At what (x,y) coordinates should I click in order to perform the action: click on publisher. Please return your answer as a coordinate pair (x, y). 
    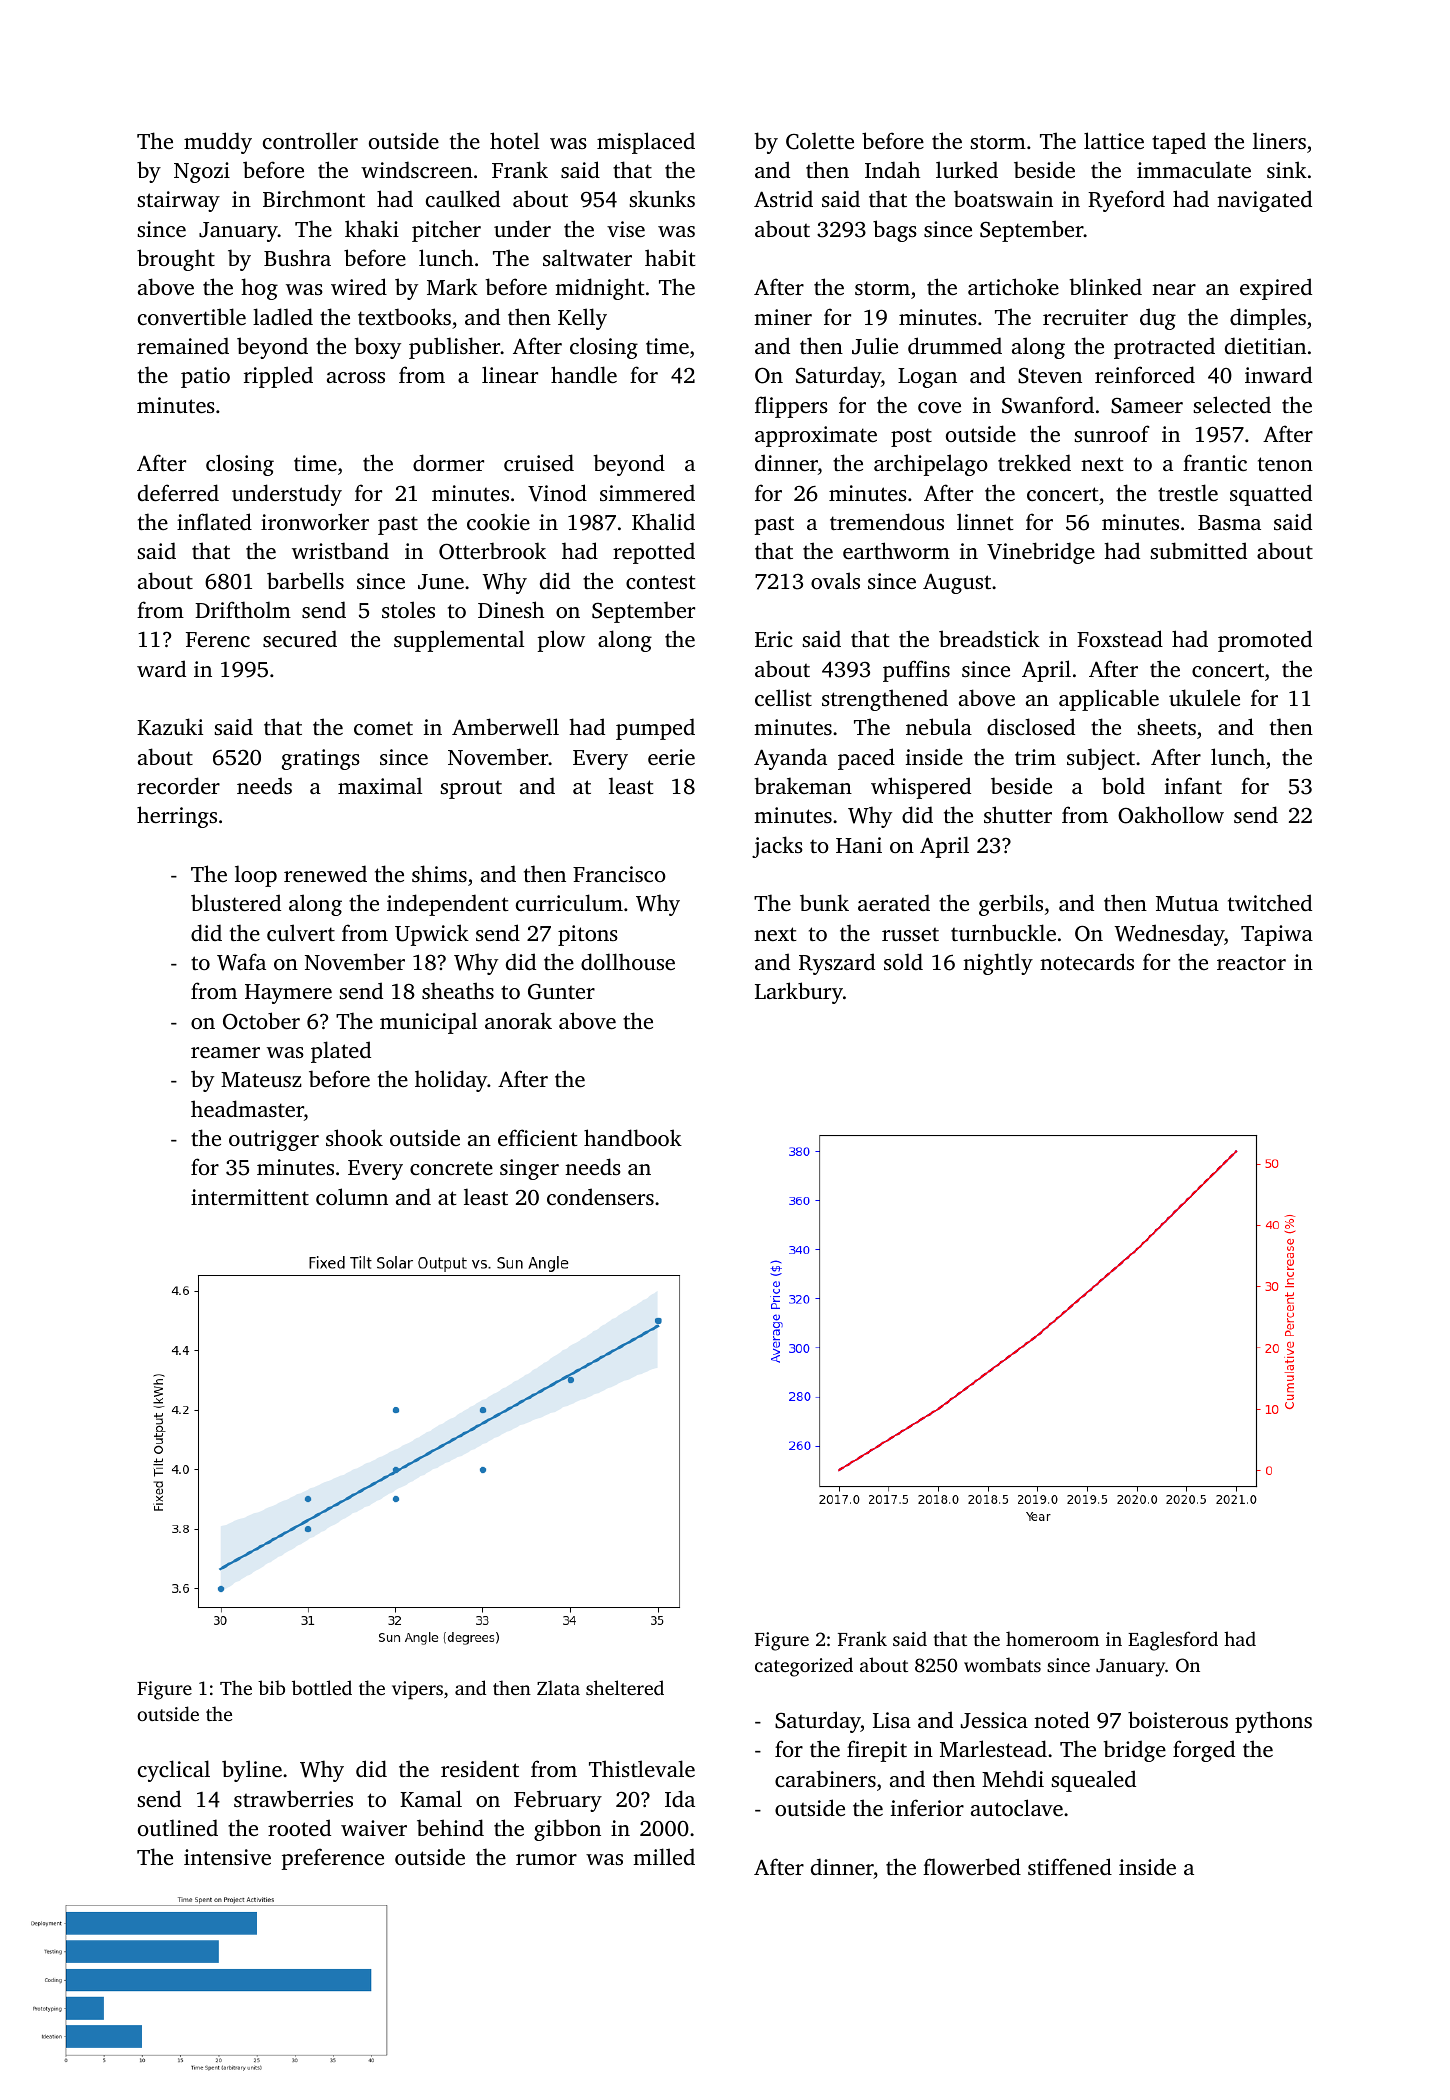
    Looking at the image, I should click on (455, 348).
